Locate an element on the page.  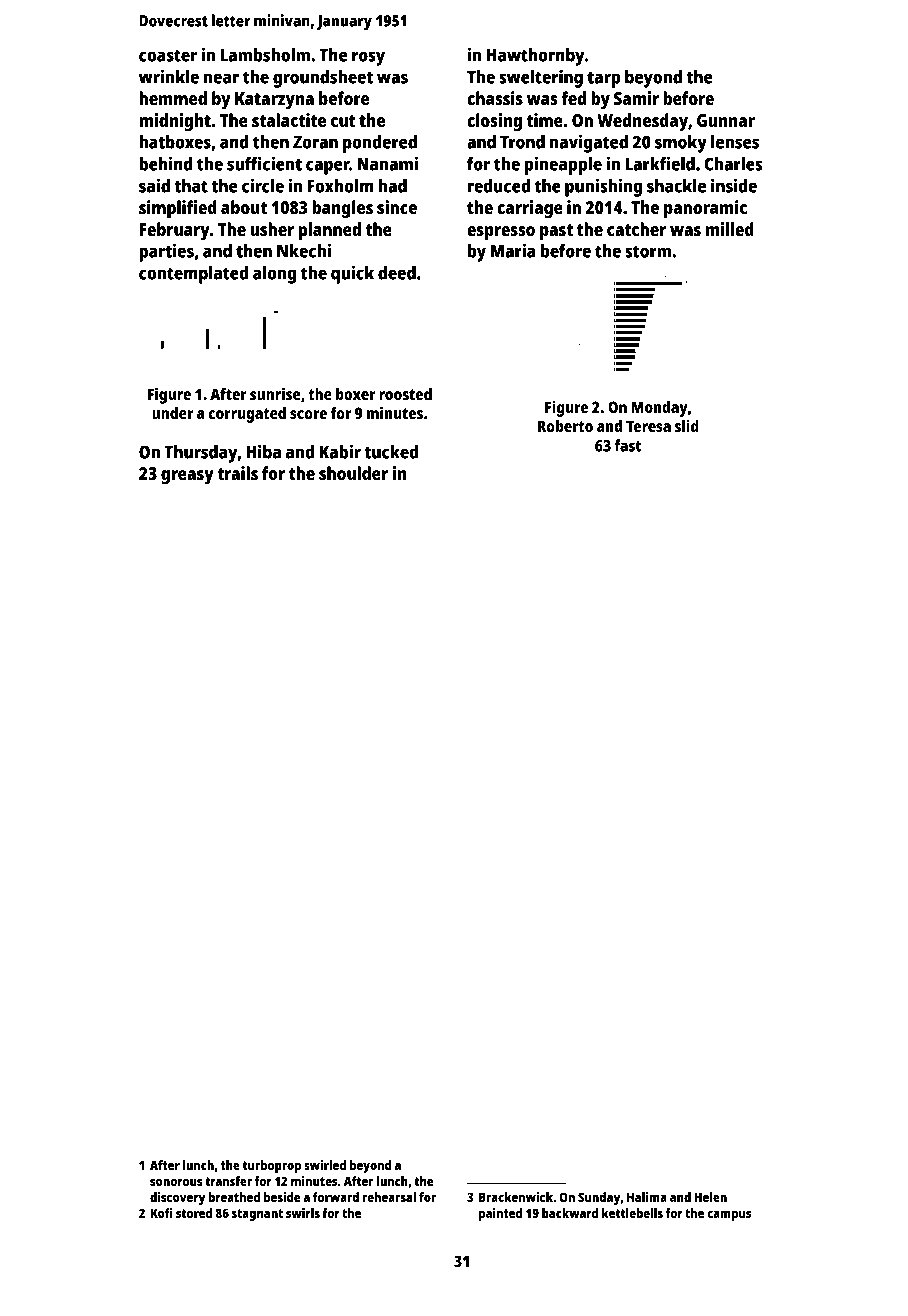
fast is located at coordinates (627, 445).
